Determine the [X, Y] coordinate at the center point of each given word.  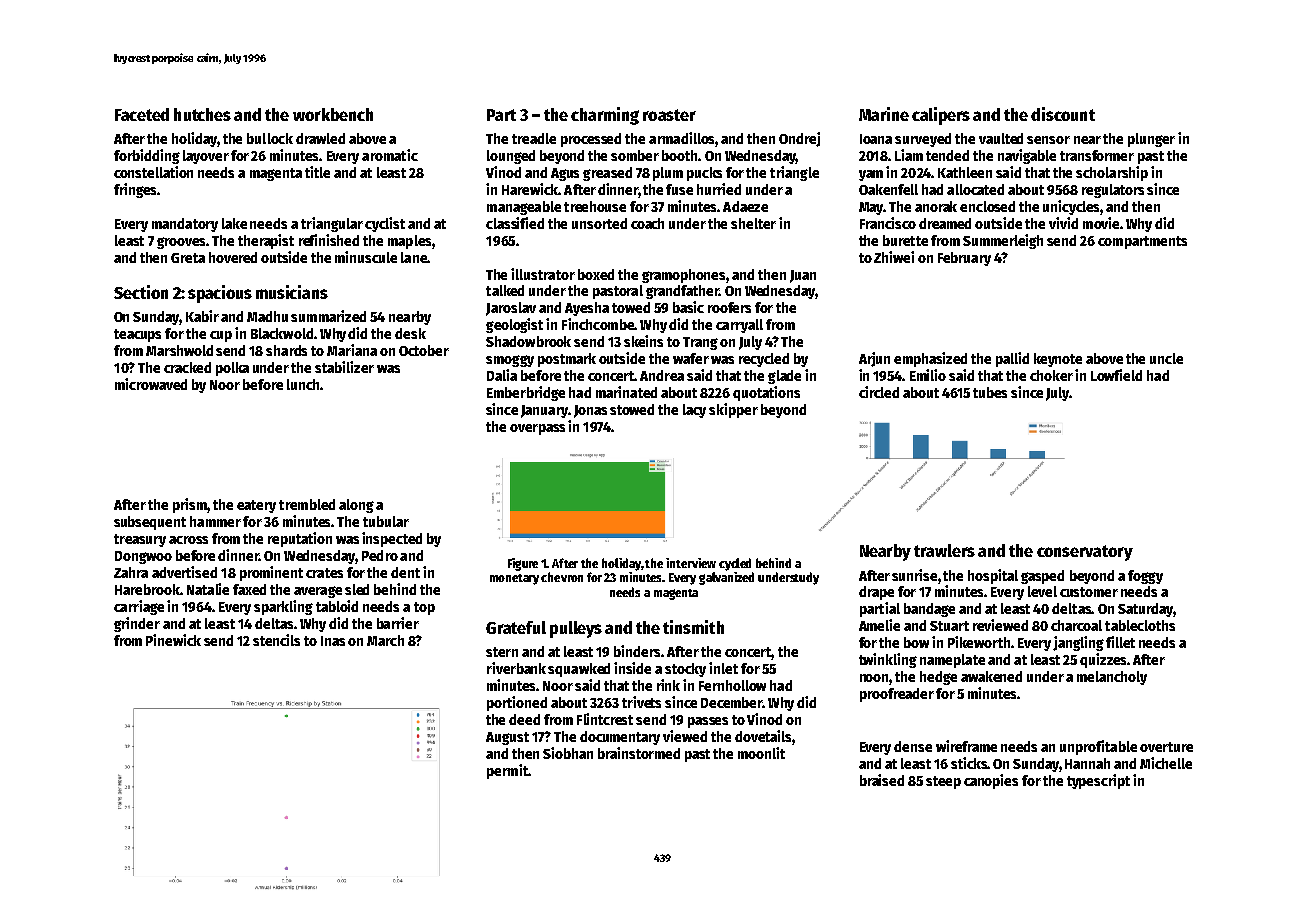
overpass [537, 429]
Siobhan [568, 753]
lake [234, 223]
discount [1063, 114]
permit [507, 771]
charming [605, 116]
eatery [256, 506]
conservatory [1085, 553]
